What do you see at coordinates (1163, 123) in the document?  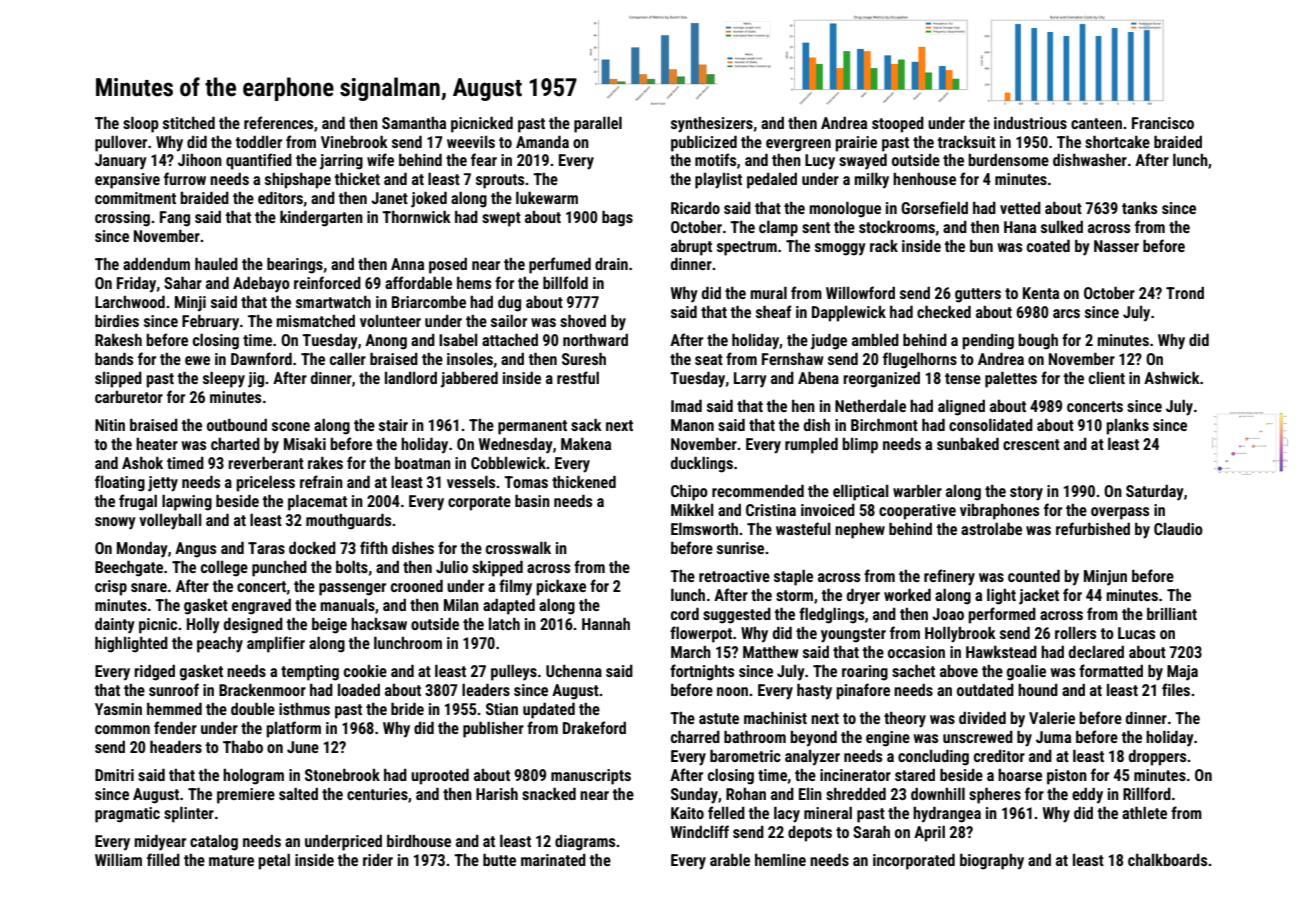 I see `Francisco` at bounding box center [1163, 123].
